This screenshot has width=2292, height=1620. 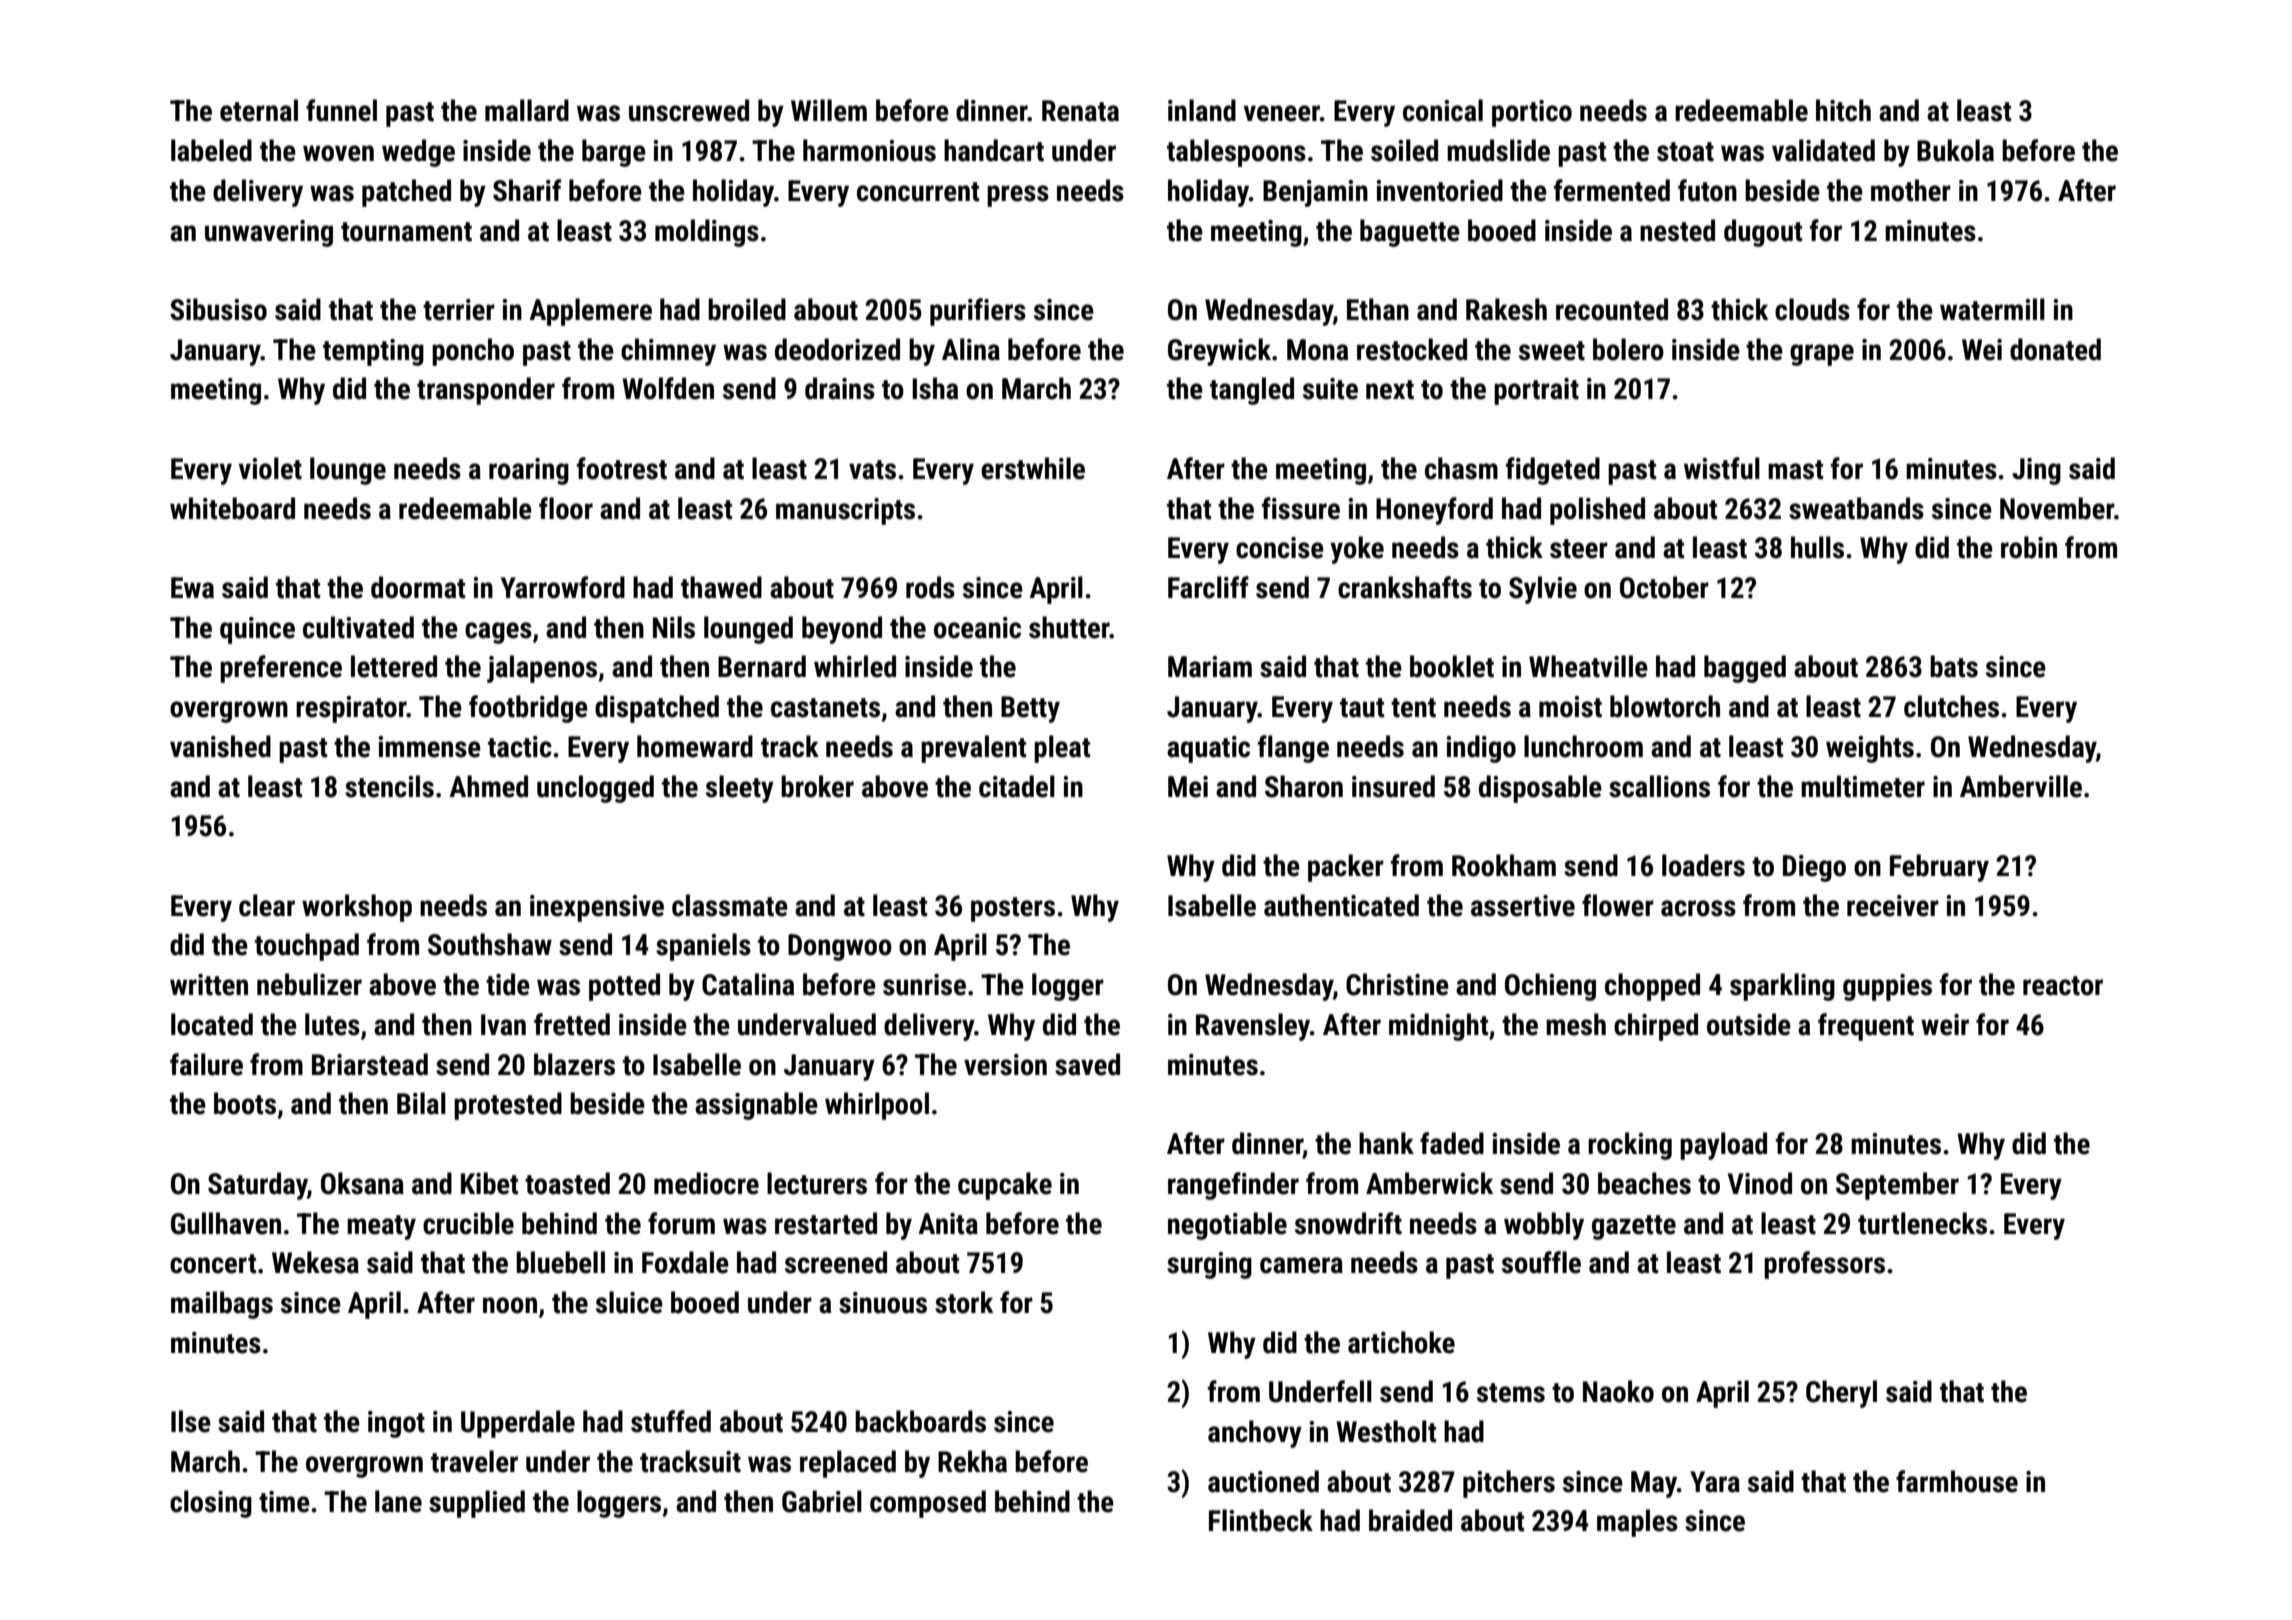 I want to click on sparkling, so click(x=1782, y=987).
